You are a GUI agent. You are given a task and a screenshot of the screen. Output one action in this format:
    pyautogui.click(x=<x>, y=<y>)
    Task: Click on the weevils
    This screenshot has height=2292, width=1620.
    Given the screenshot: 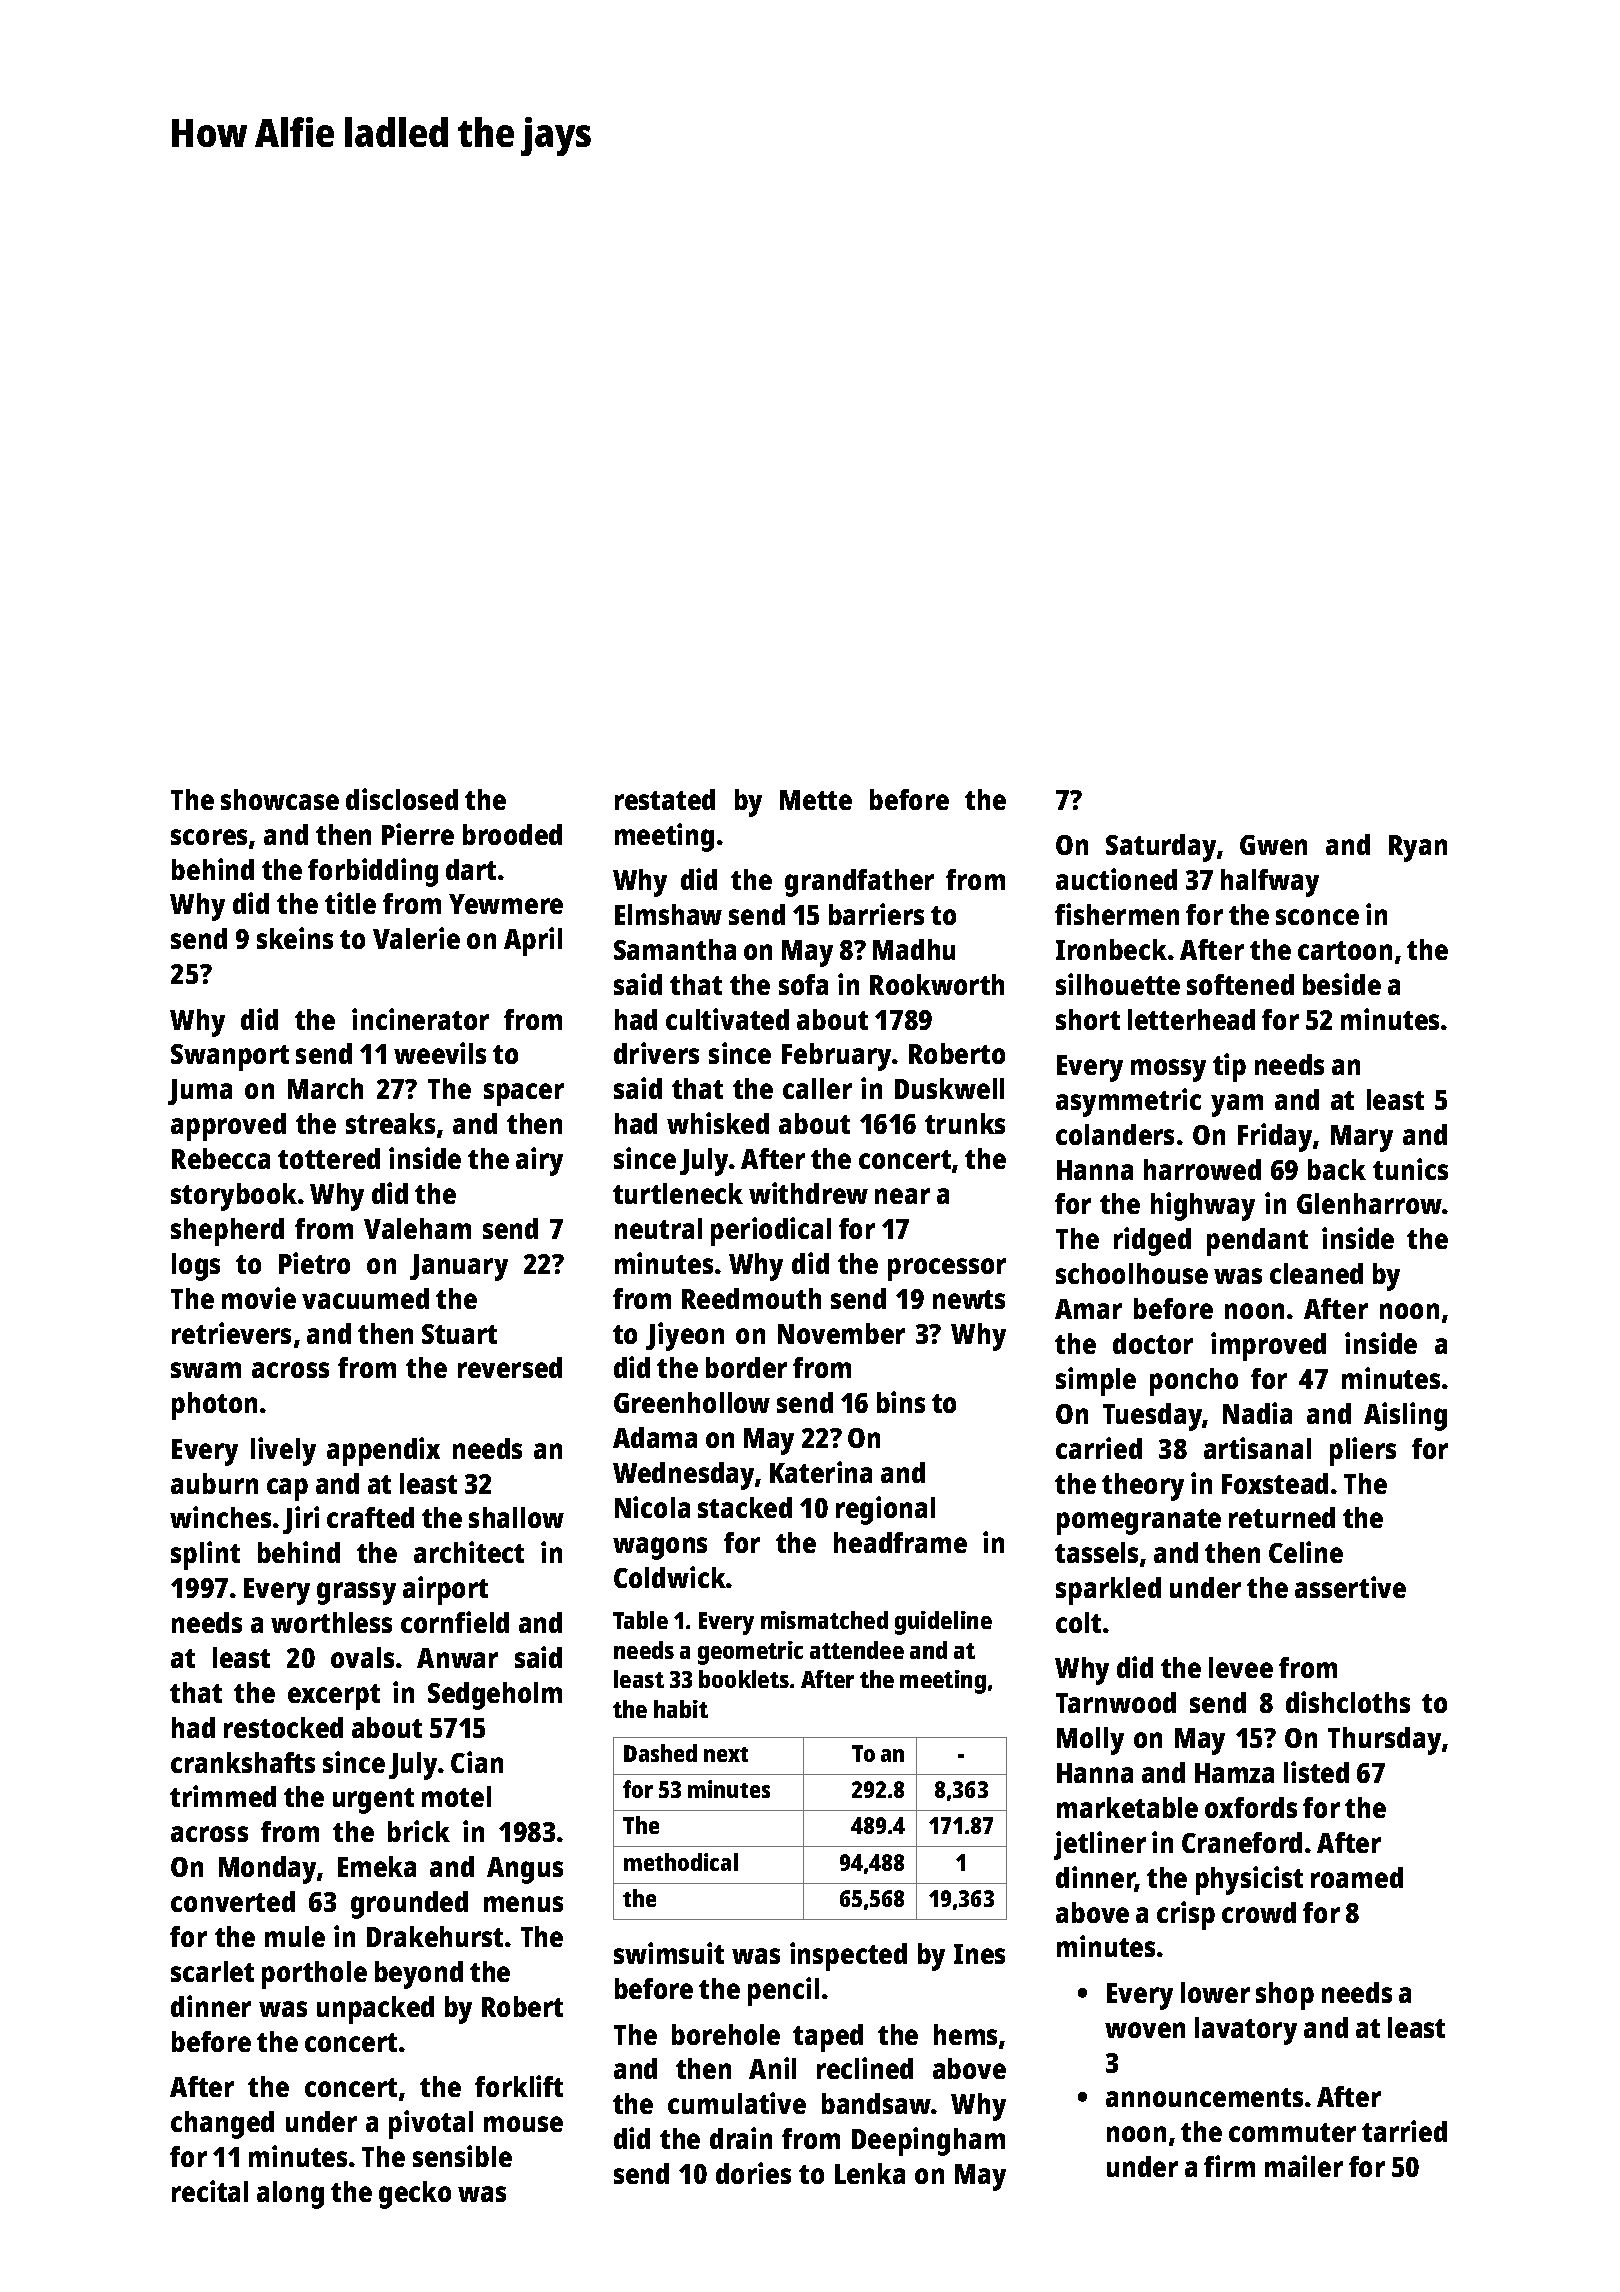 What is the action you would take?
    pyautogui.click(x=440, y=1053)
